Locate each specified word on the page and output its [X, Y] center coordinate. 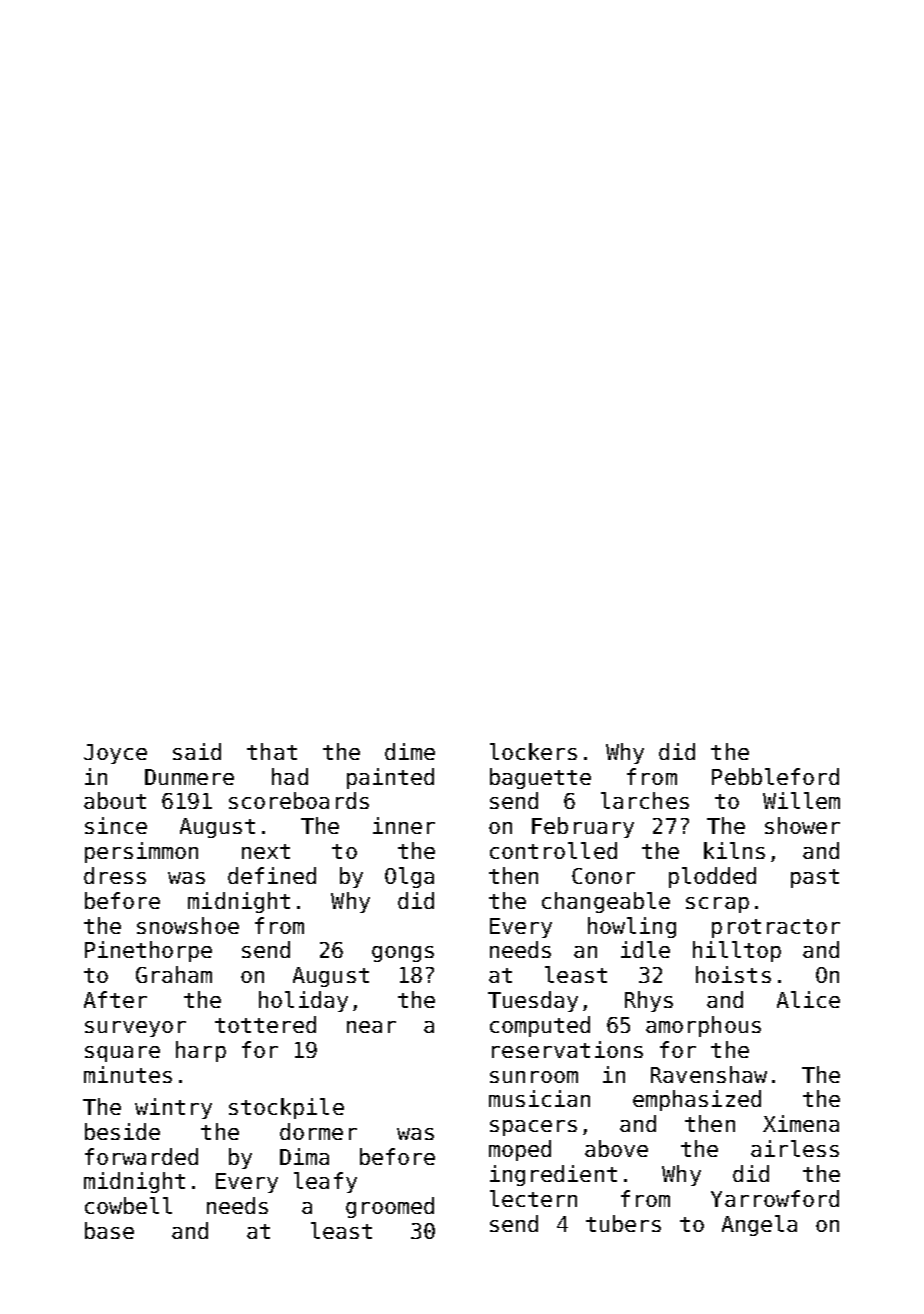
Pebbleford [775, 776]
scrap [717, 905]
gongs [403, 954]
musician [539, 1098]
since [116, 825]
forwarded [141, 1156]
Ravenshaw [709, 1074]
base [109, 1230]
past [815, 878]
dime [410, 751]
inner [404, 825]
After [115, 999]
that [272, 751]
